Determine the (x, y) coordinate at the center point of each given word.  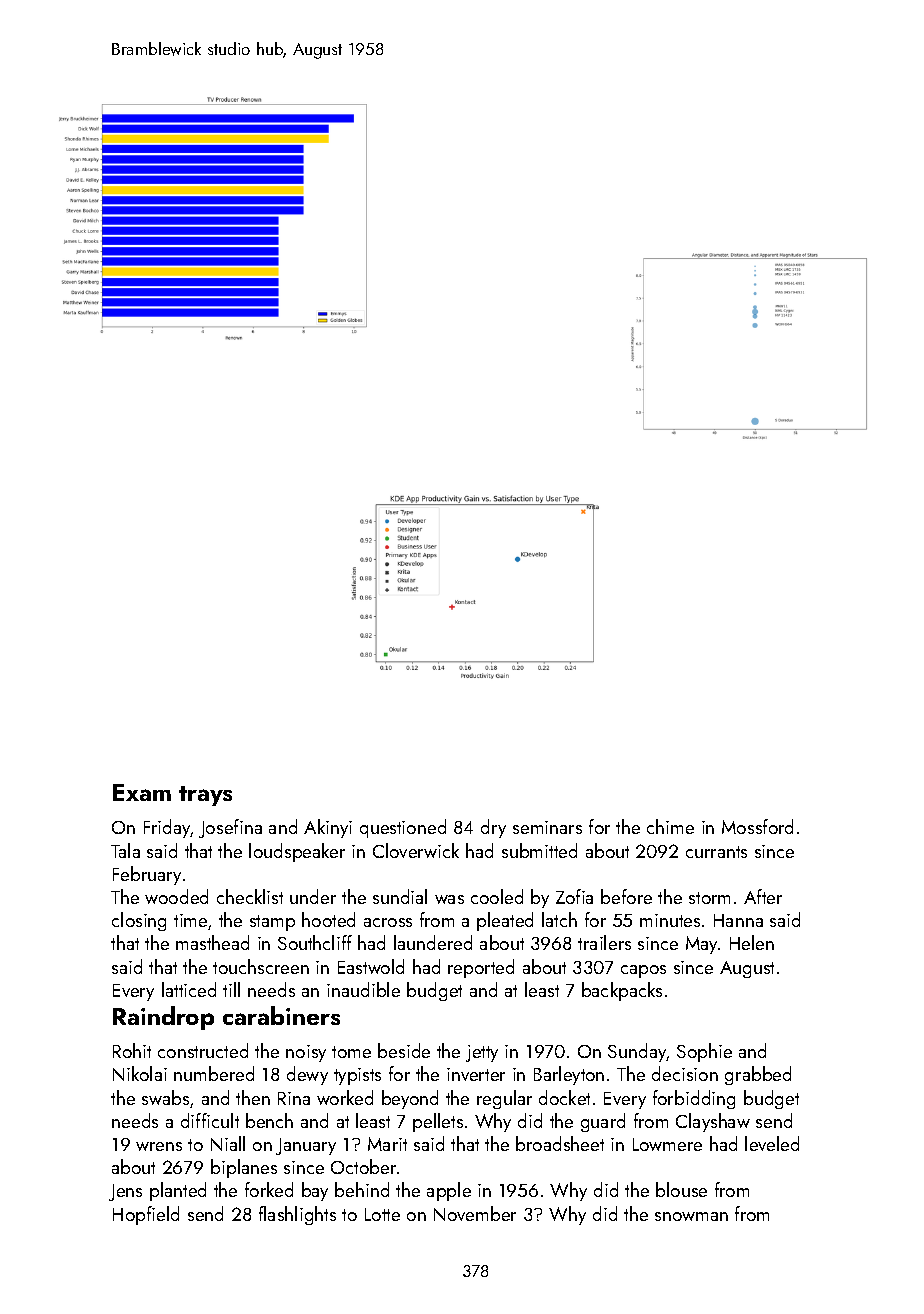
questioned (403, 828)
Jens (125, 1192)
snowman (691, 1216)
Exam (142, 792)
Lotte (382, 1214)
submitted (539, 850)
